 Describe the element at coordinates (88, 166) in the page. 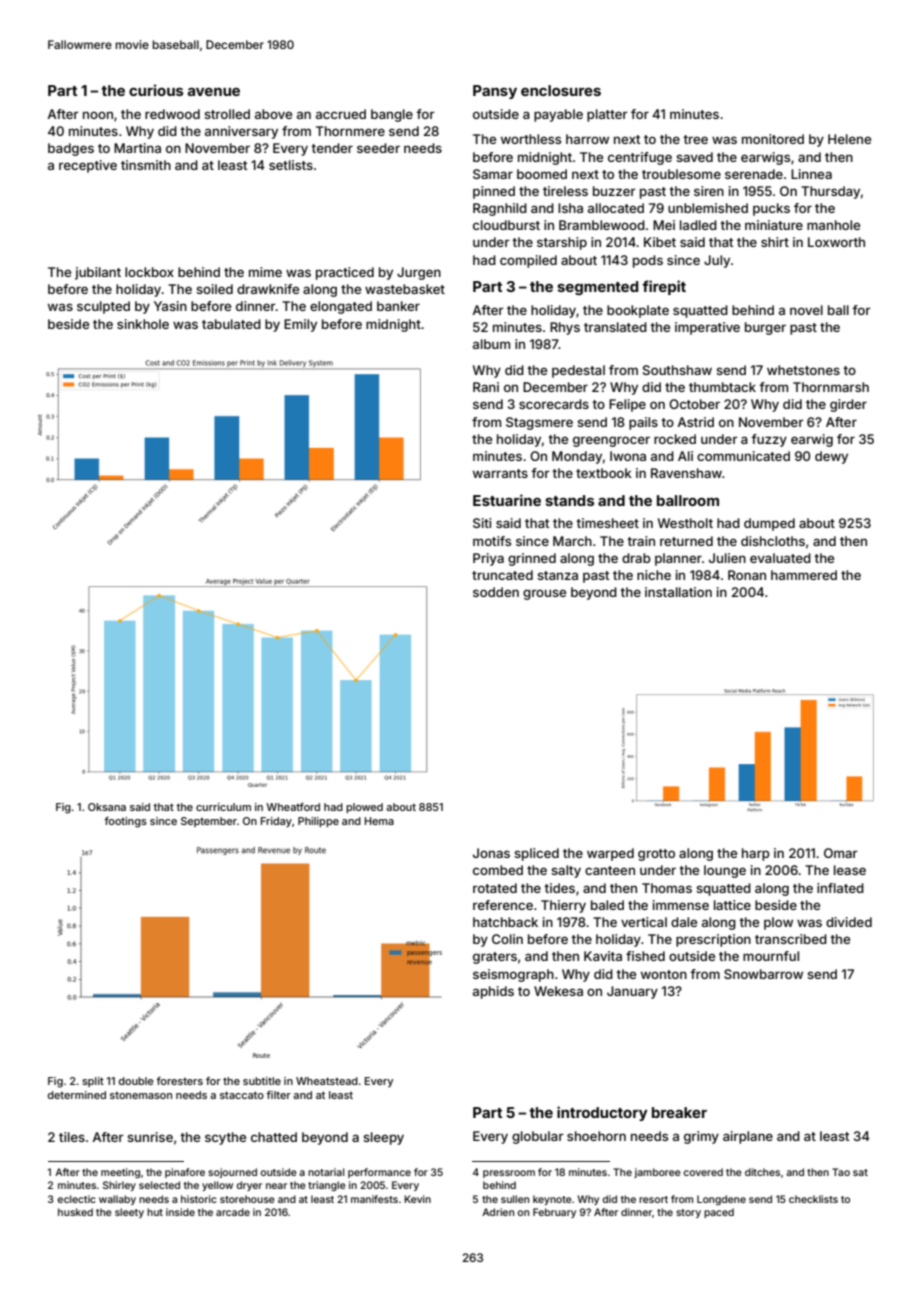

I see `receptive` at that location.
